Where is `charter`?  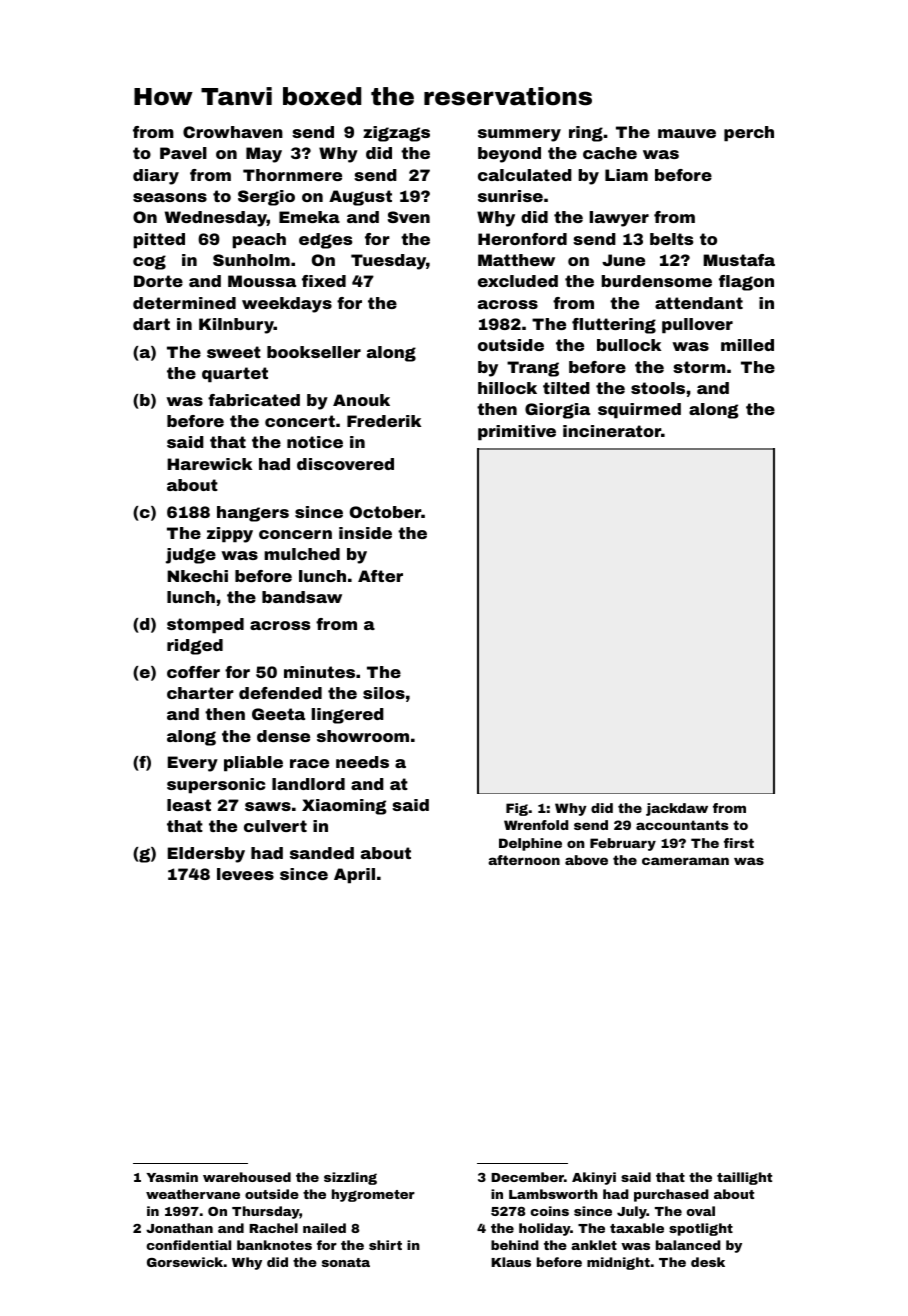 charter is located at coordinates (200, 693).
